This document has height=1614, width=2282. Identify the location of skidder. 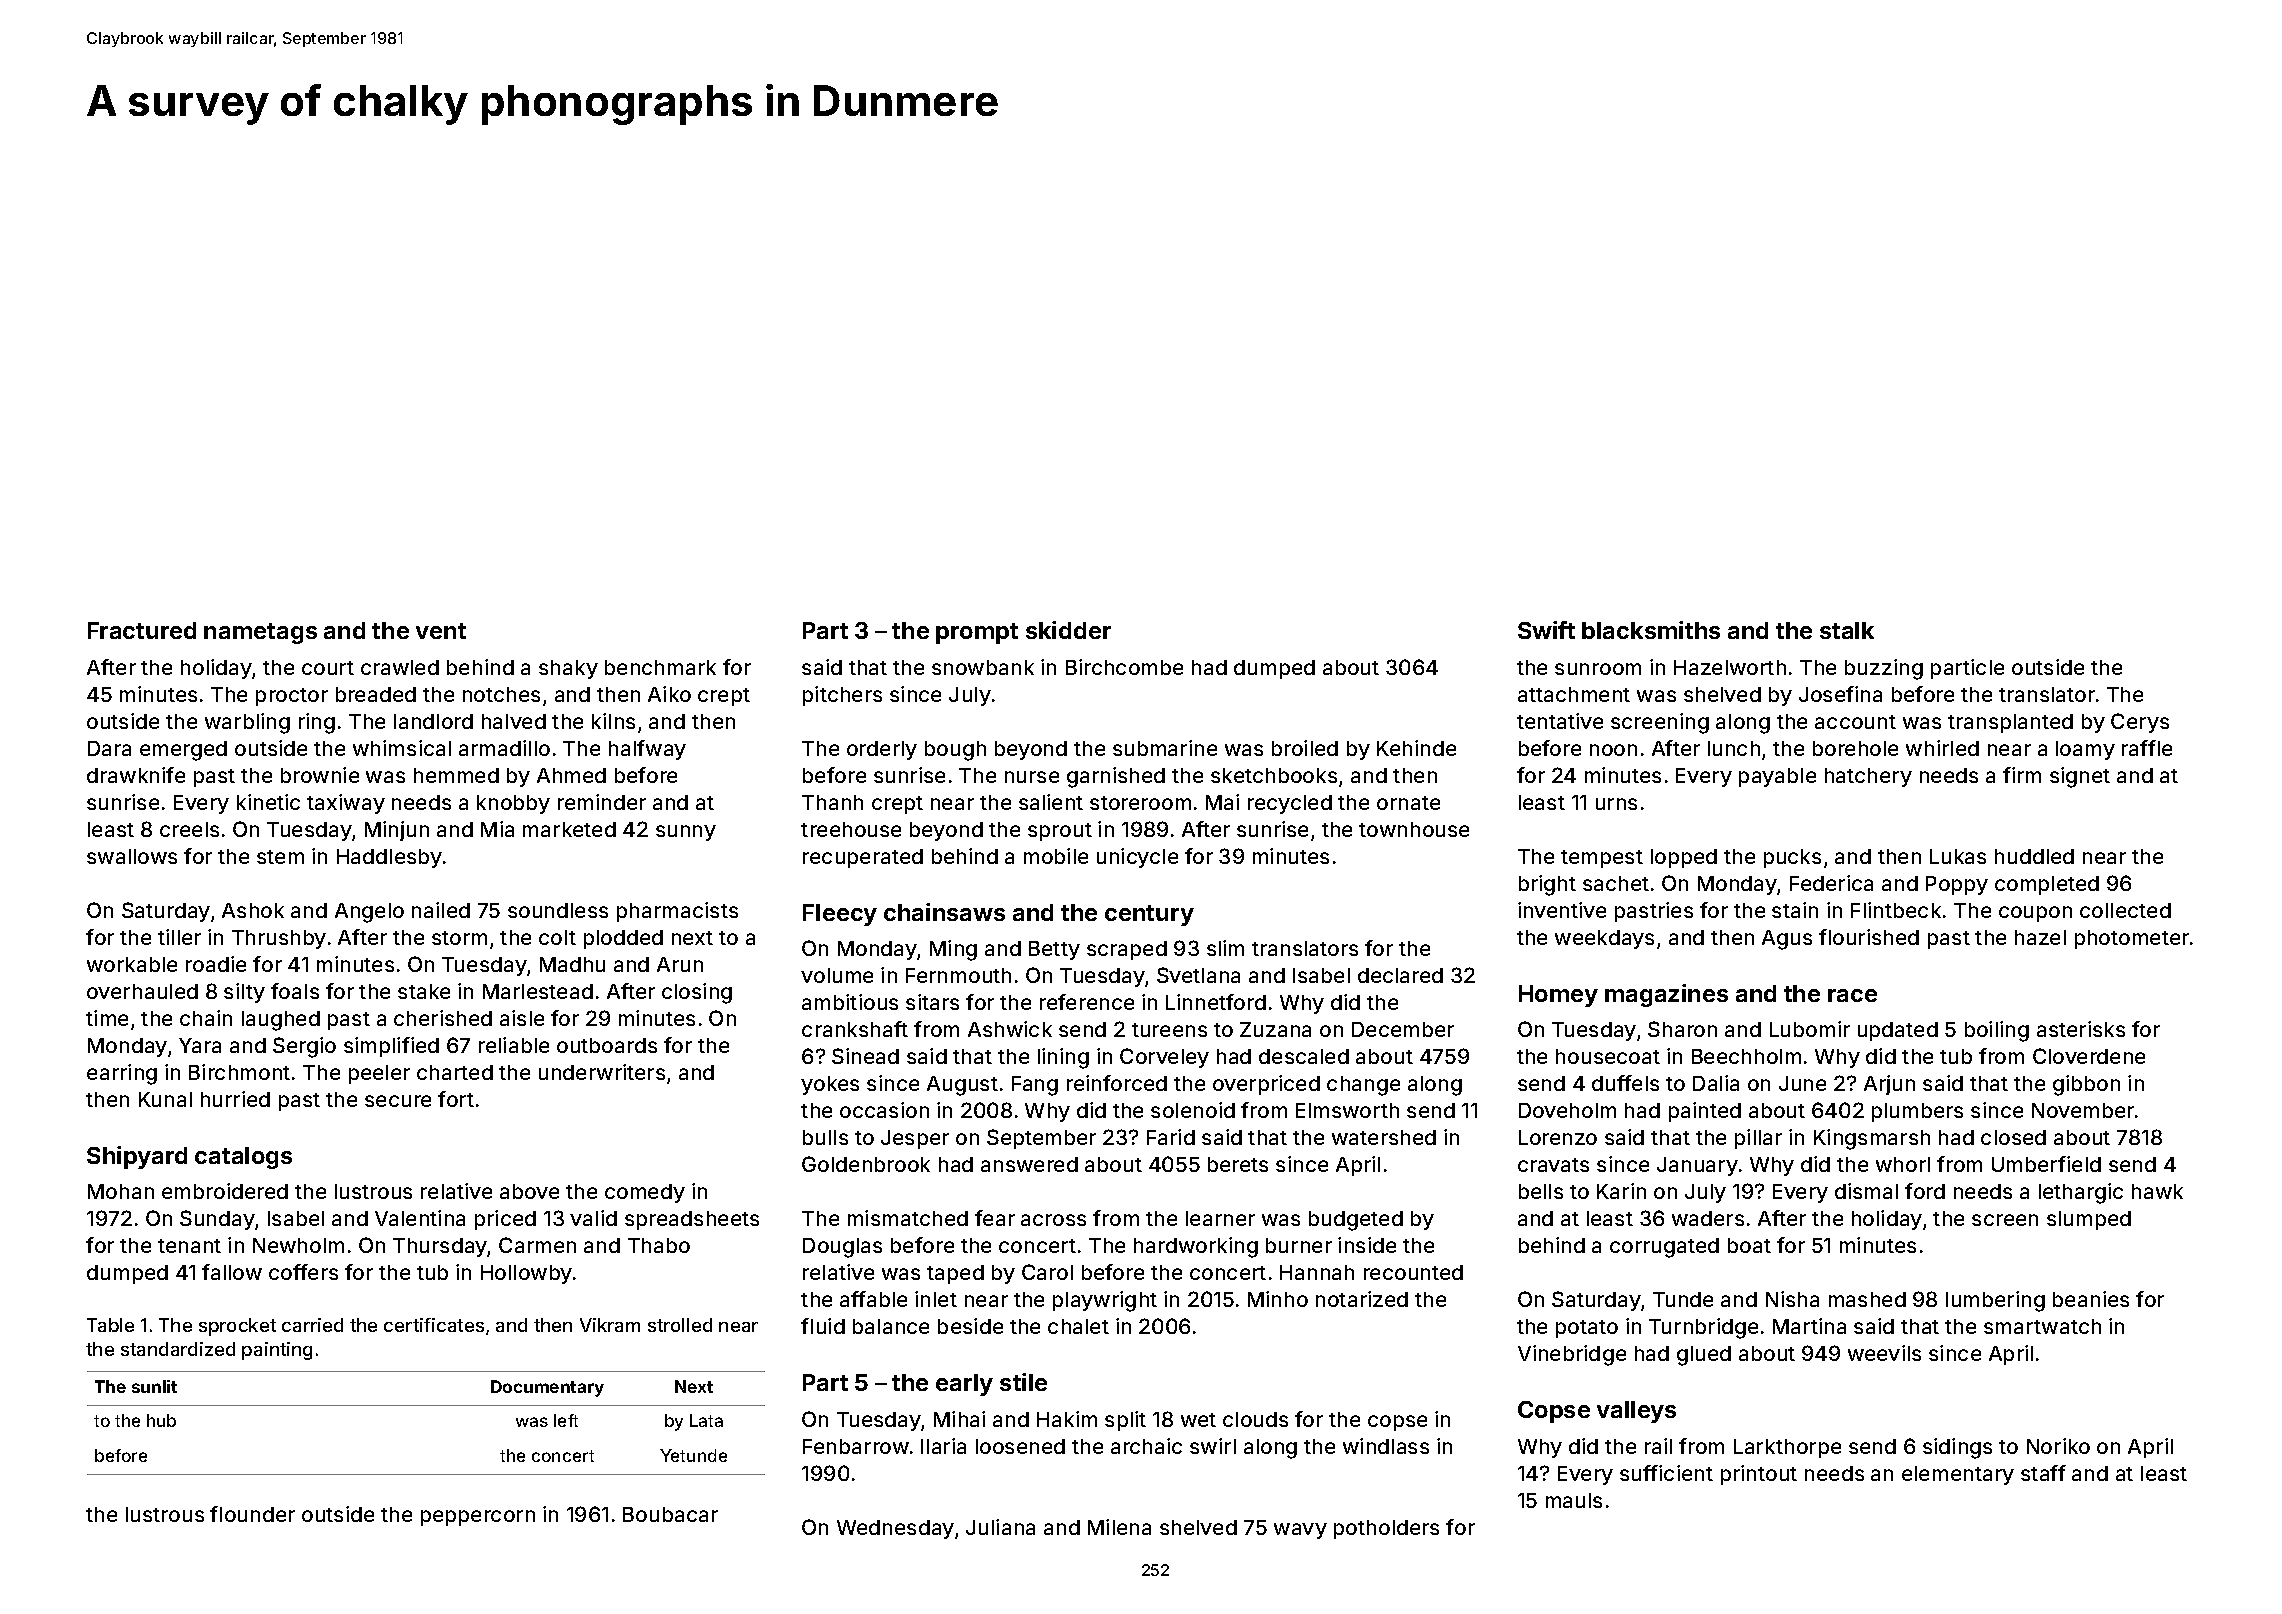
(1068, 630).
